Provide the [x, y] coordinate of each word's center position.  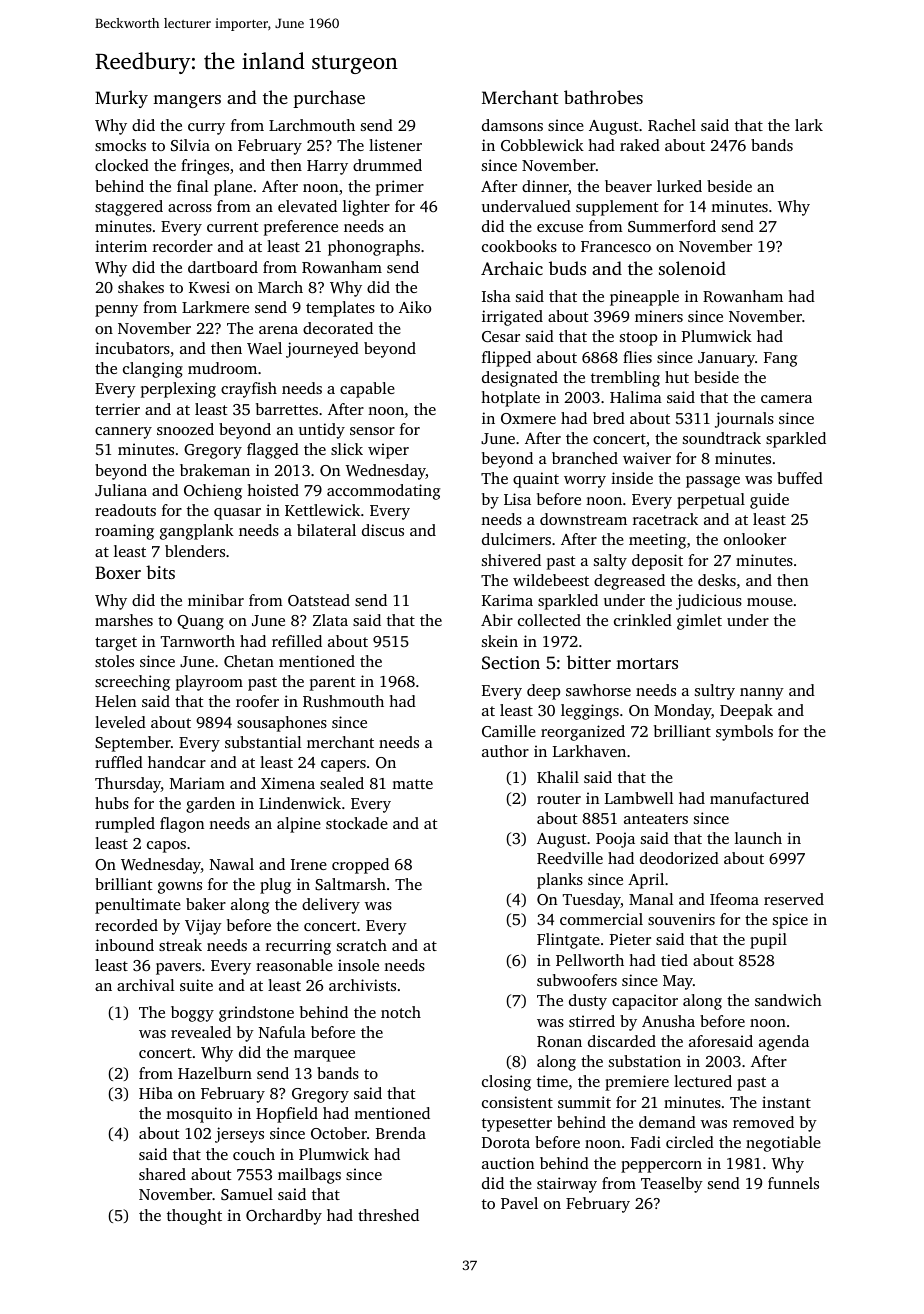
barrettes [287, 409]
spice [790, 921]
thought [194, 1217]
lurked [679, 186]
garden [210, 805]
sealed [342, 783]
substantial [263, 742]
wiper [388, 451]
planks [560, 881]
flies [637, 357]
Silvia [190, 145]
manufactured [759, 798]
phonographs [374, 248]
